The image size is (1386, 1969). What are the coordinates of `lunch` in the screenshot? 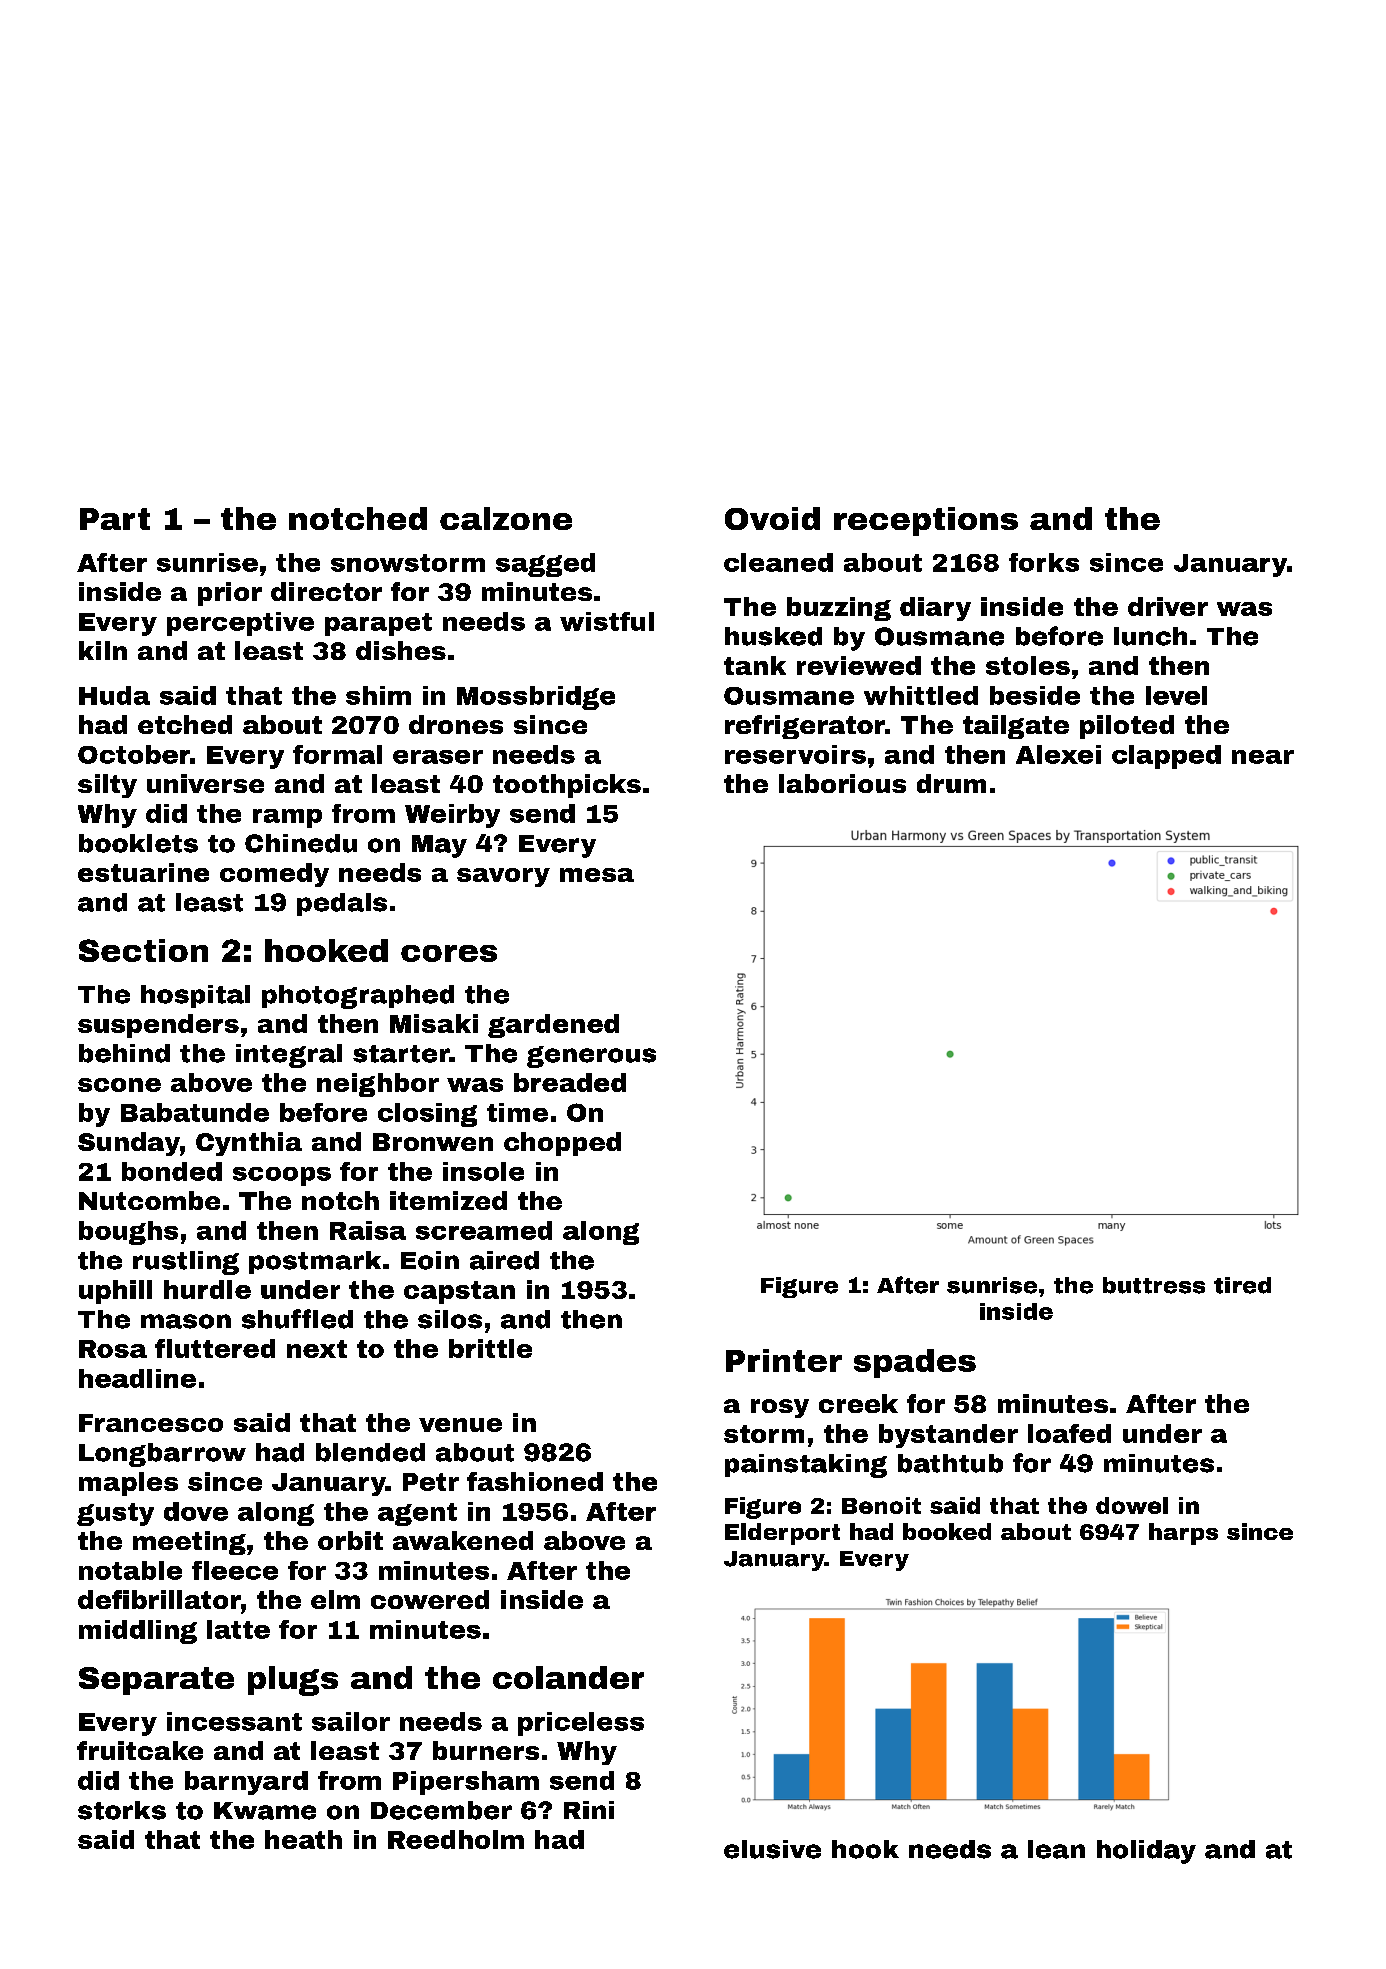 It's located at (1150, 636).
